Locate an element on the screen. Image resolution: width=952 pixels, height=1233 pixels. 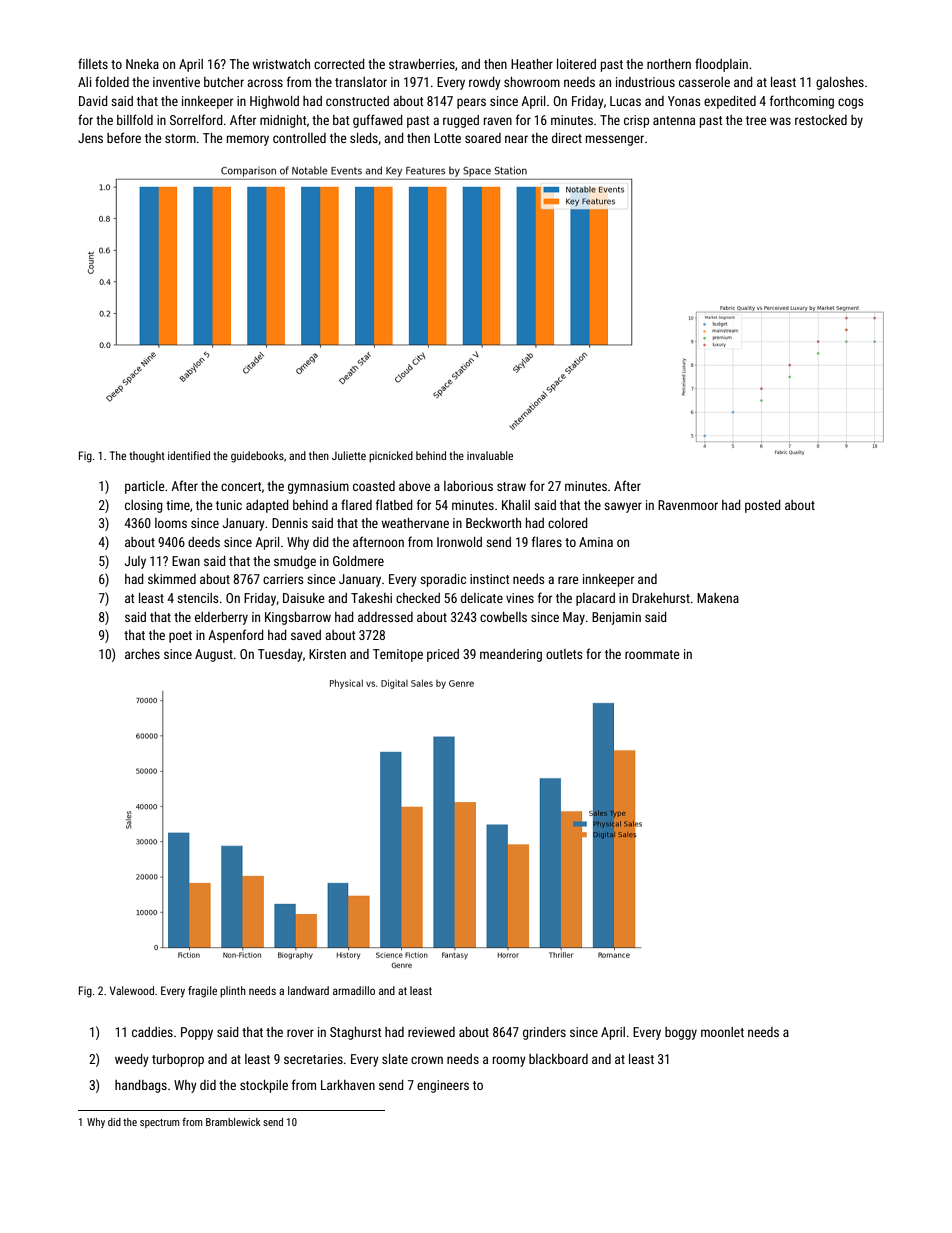
arches is located at coordinates (142, 654).
